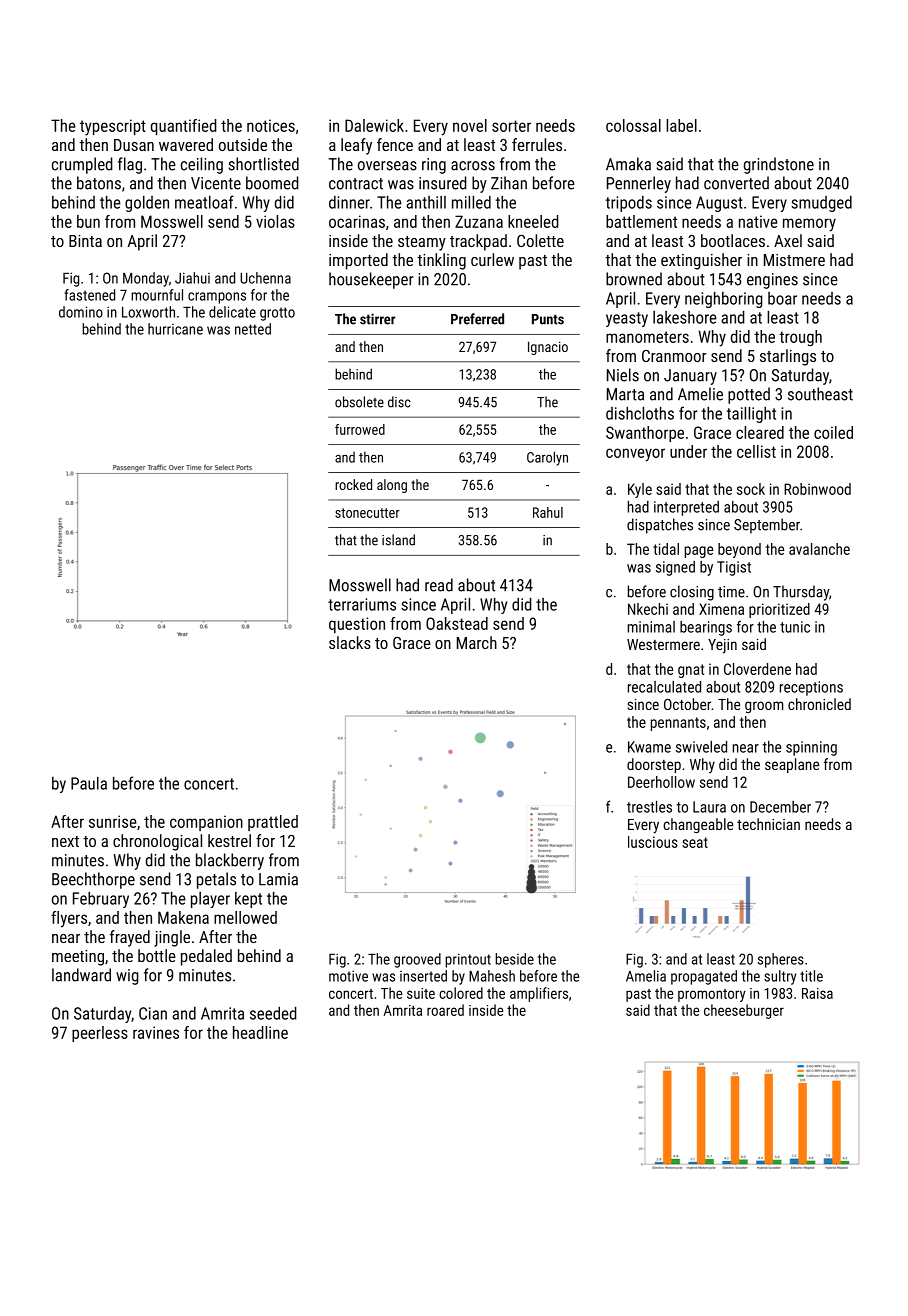 Image resolution: width=908 pixels, height=1316 pixels. Describe the element at coordinates (350, 642) in the screenshot. I see `slacks` at that location.
